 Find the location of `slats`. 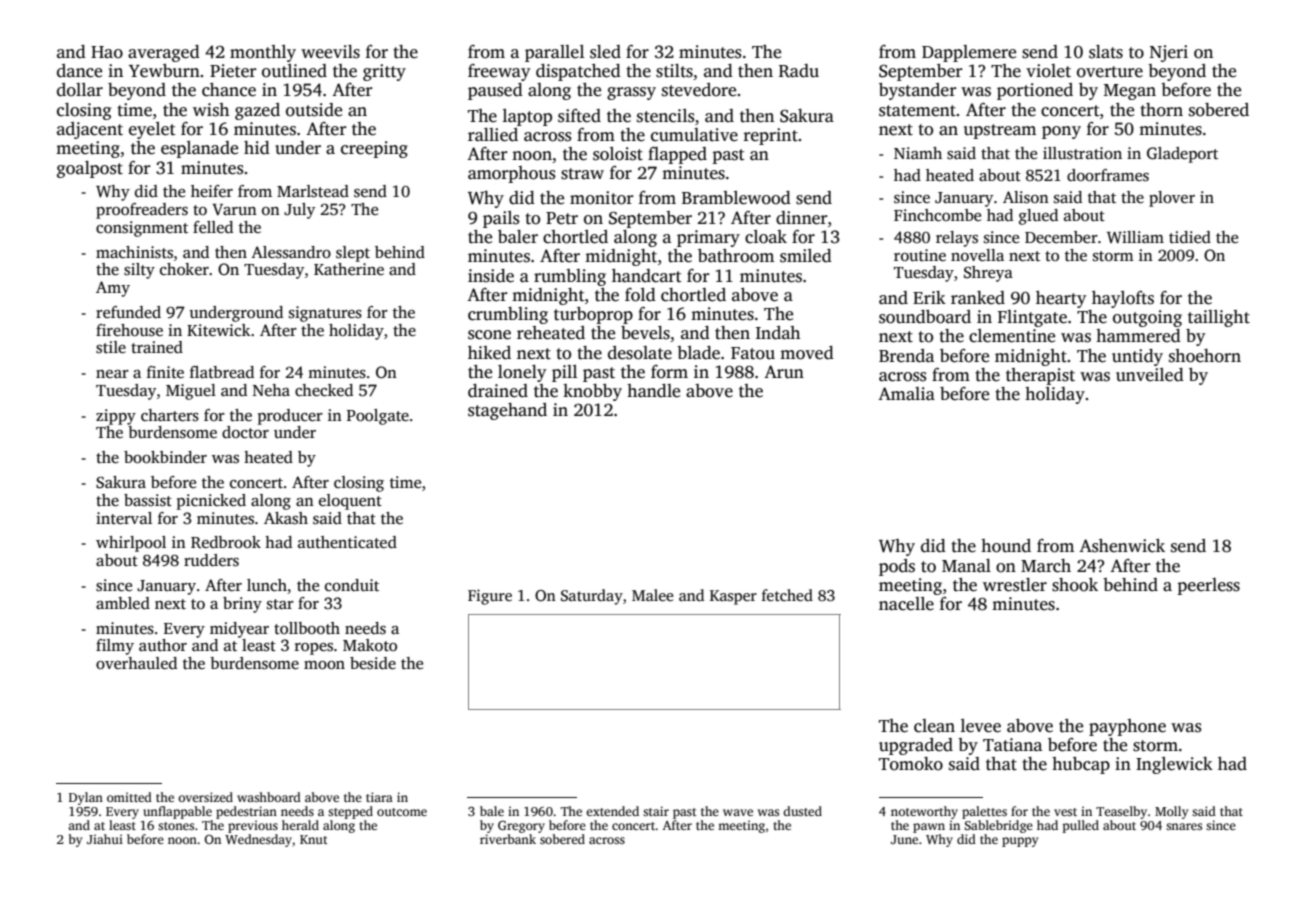

slats is located at coordinates (1106, 52).
